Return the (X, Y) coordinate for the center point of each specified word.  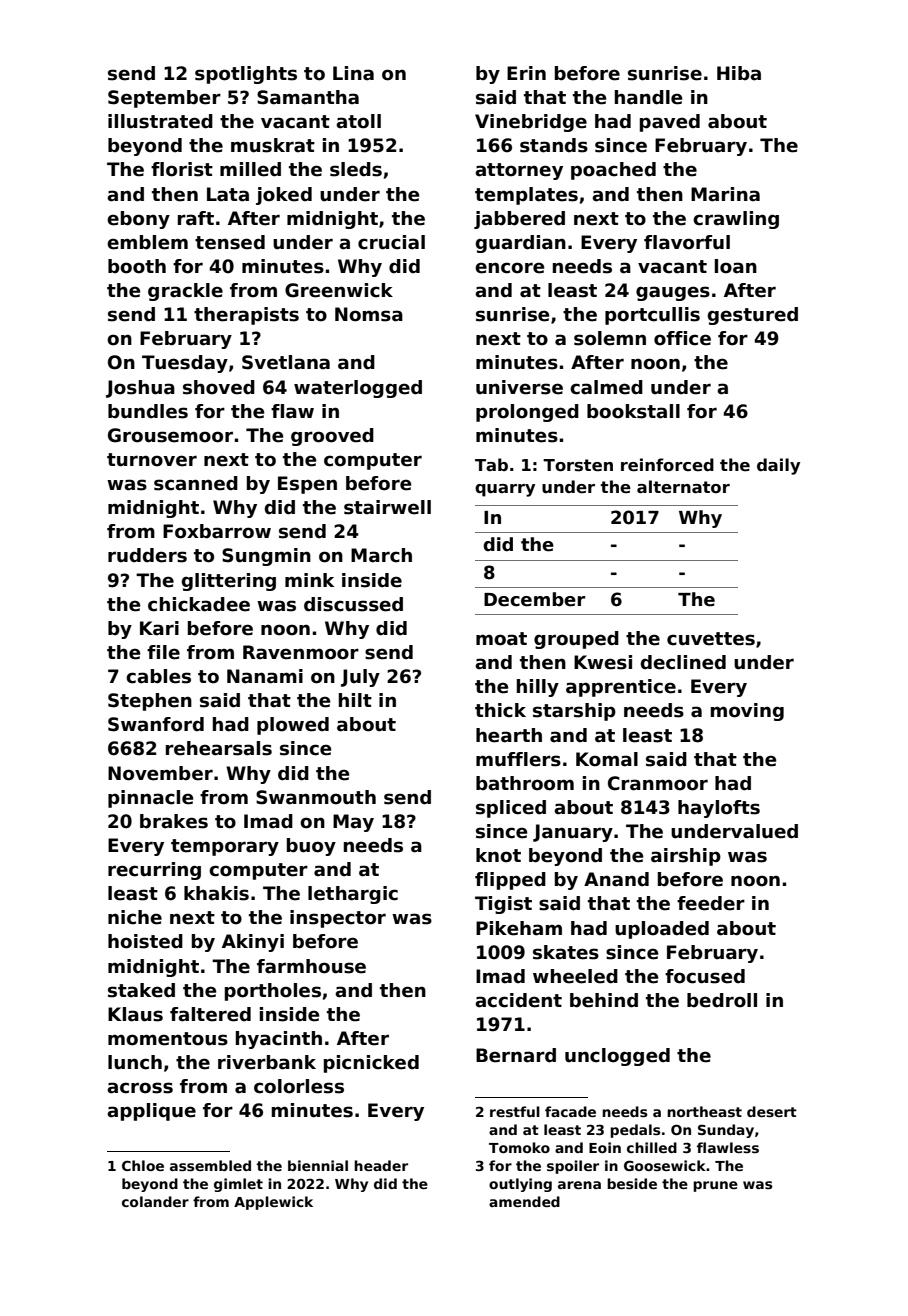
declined (683, 662)
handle (649, 97)
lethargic (353, 895)
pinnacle (151, 799)
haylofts (719, 809)
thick (500, 710)
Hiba (739, 73)
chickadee (199, 604)
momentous (168, 1039)
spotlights (246, 75)
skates (566, 952)
